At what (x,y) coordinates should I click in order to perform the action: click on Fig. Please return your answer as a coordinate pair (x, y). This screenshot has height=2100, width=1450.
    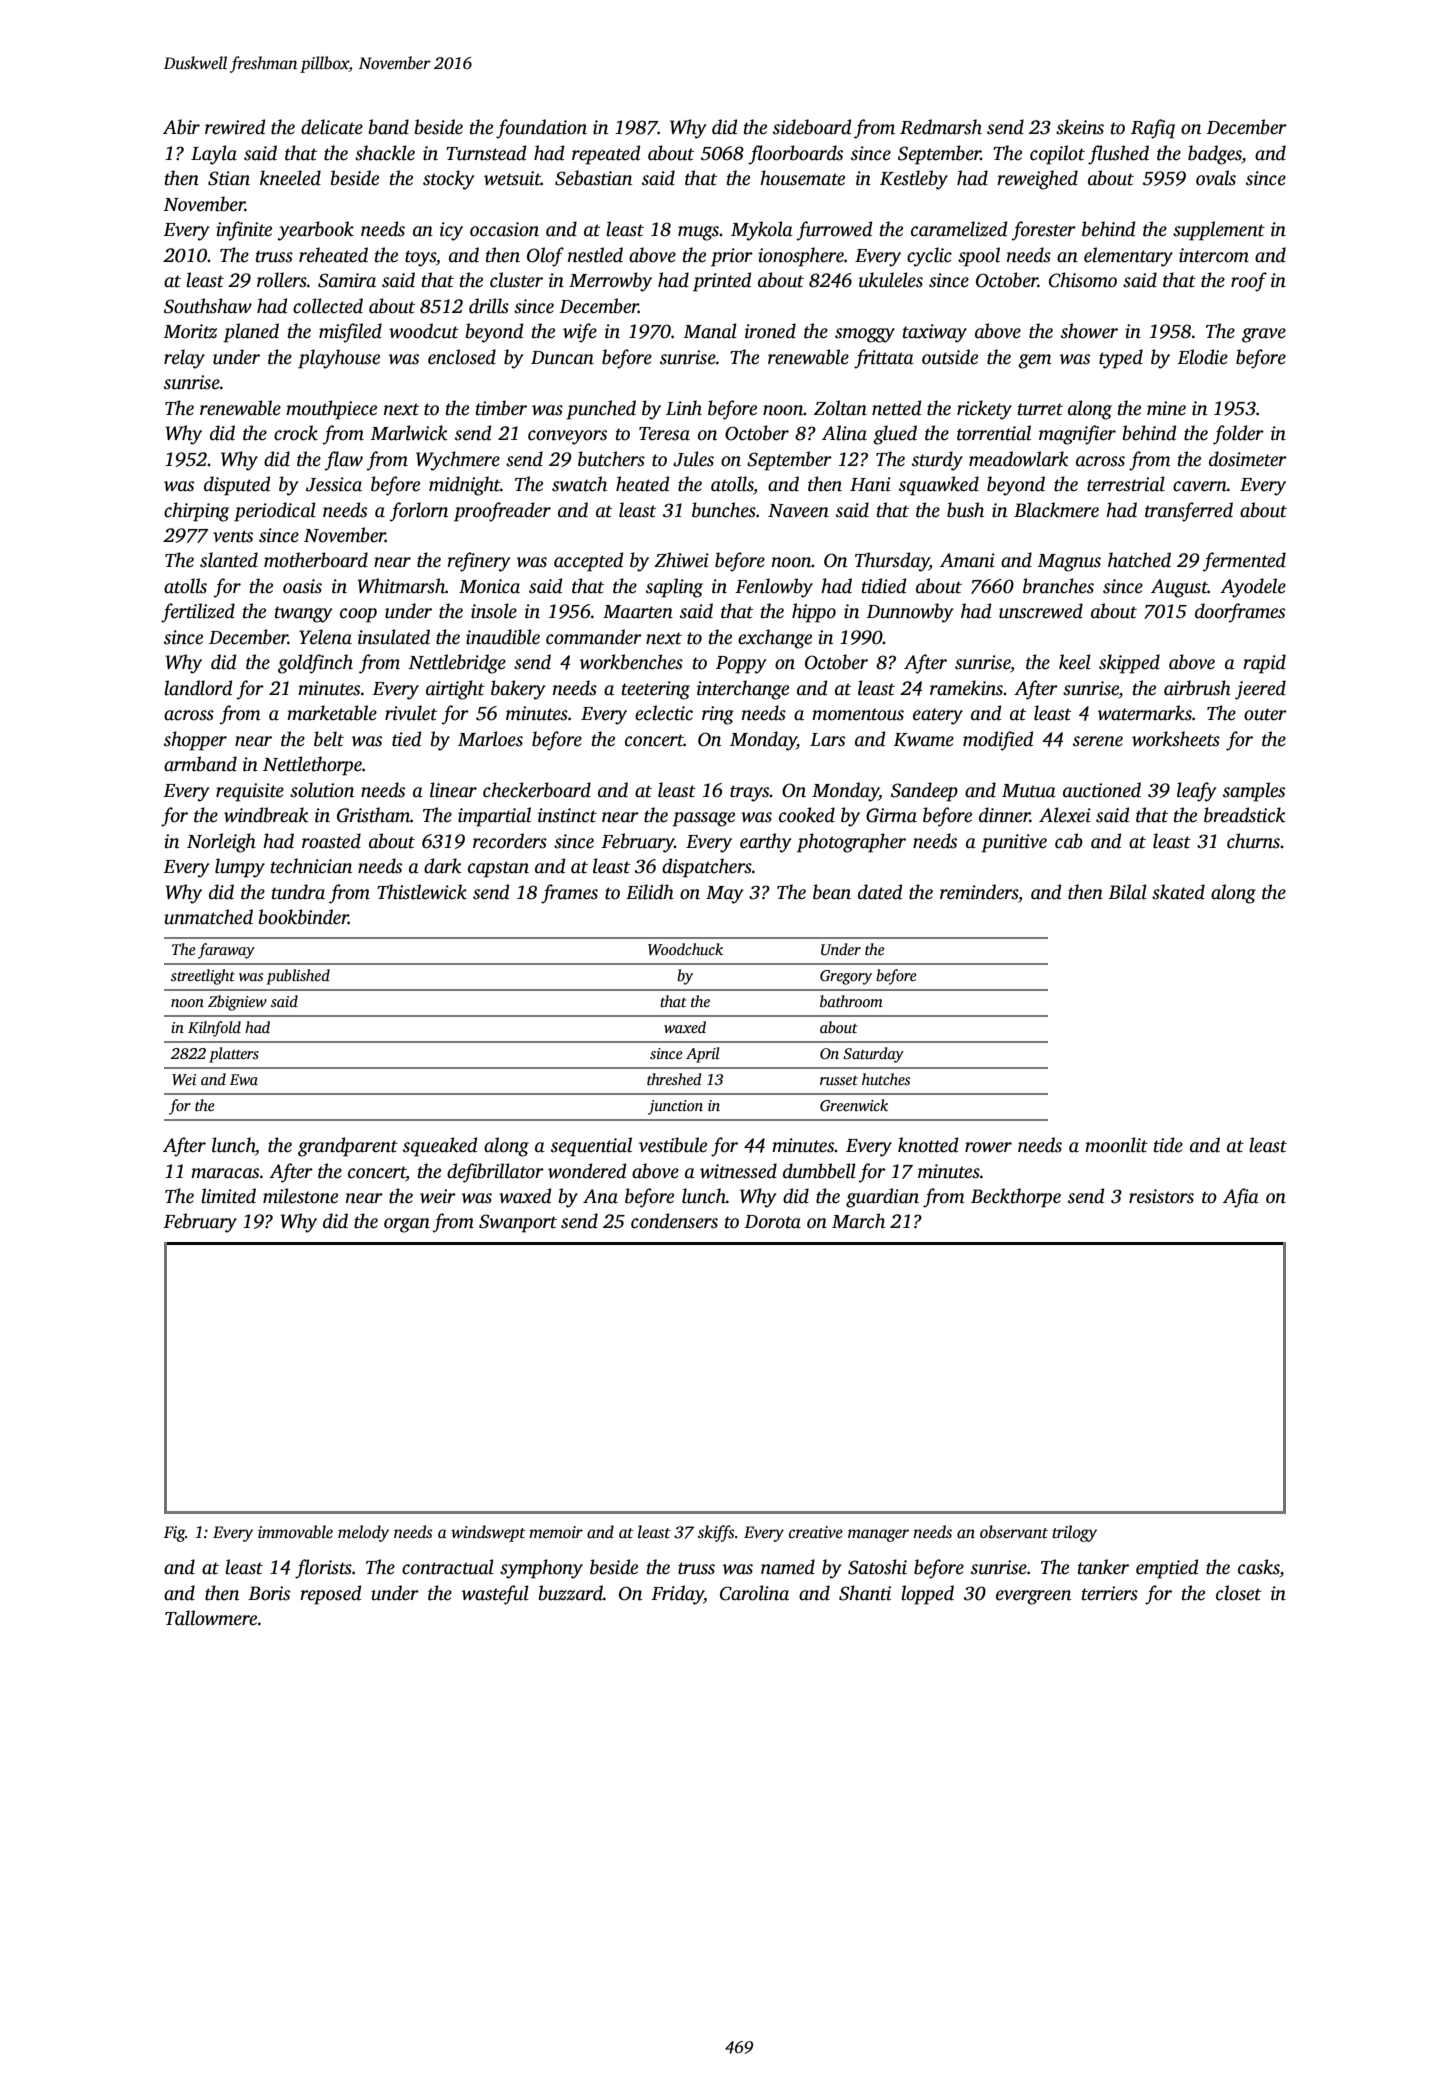
    Looking at the image, I should click on (174, 1534).
